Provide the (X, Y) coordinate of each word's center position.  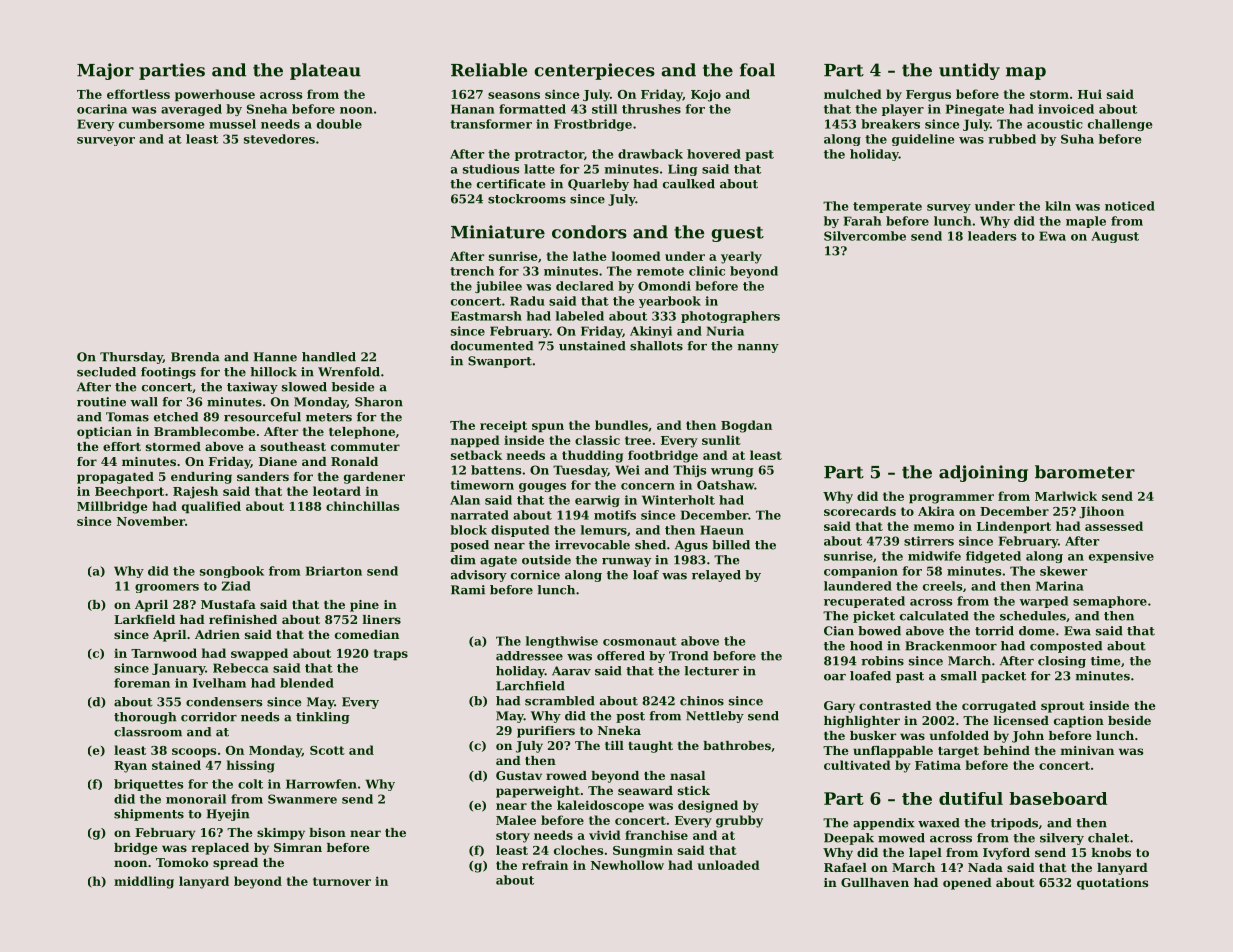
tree (638, 440)
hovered (714, 154)
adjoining (983, 473)
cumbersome (161, 124)
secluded (106, 372)
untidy (969, 71)
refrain (545, 865)
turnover (342, 881)
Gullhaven (875, 882)
